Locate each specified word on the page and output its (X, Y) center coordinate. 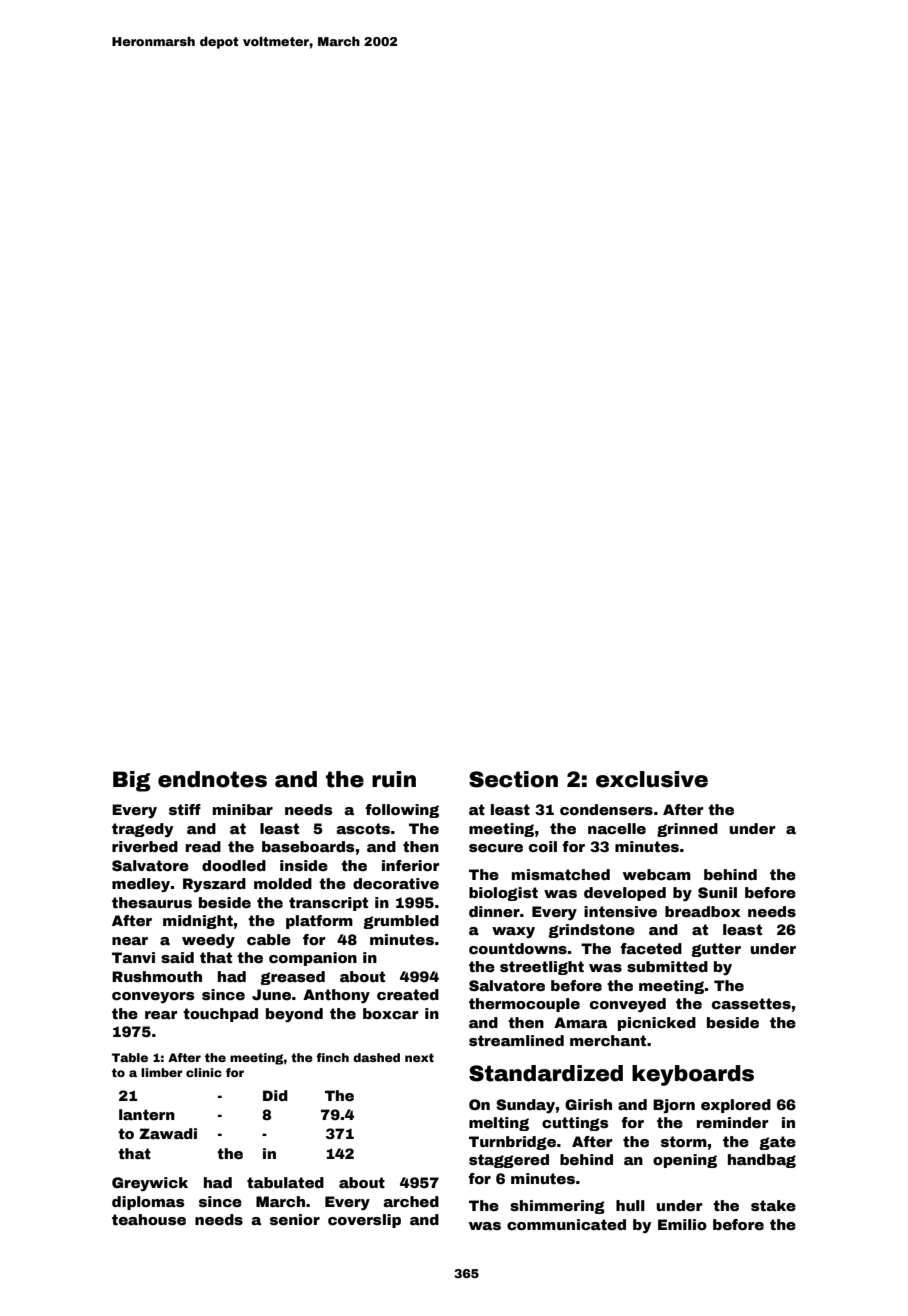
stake (773, 1205)
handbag (762, 1161)
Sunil (717, 892)
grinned (687, 830)
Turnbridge (512, 1143)
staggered (509, 1161)
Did (275, 1095)
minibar (243, 809)
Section (513, 779)
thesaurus (152, 902)
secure (496, 848)
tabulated (285, 1182)
